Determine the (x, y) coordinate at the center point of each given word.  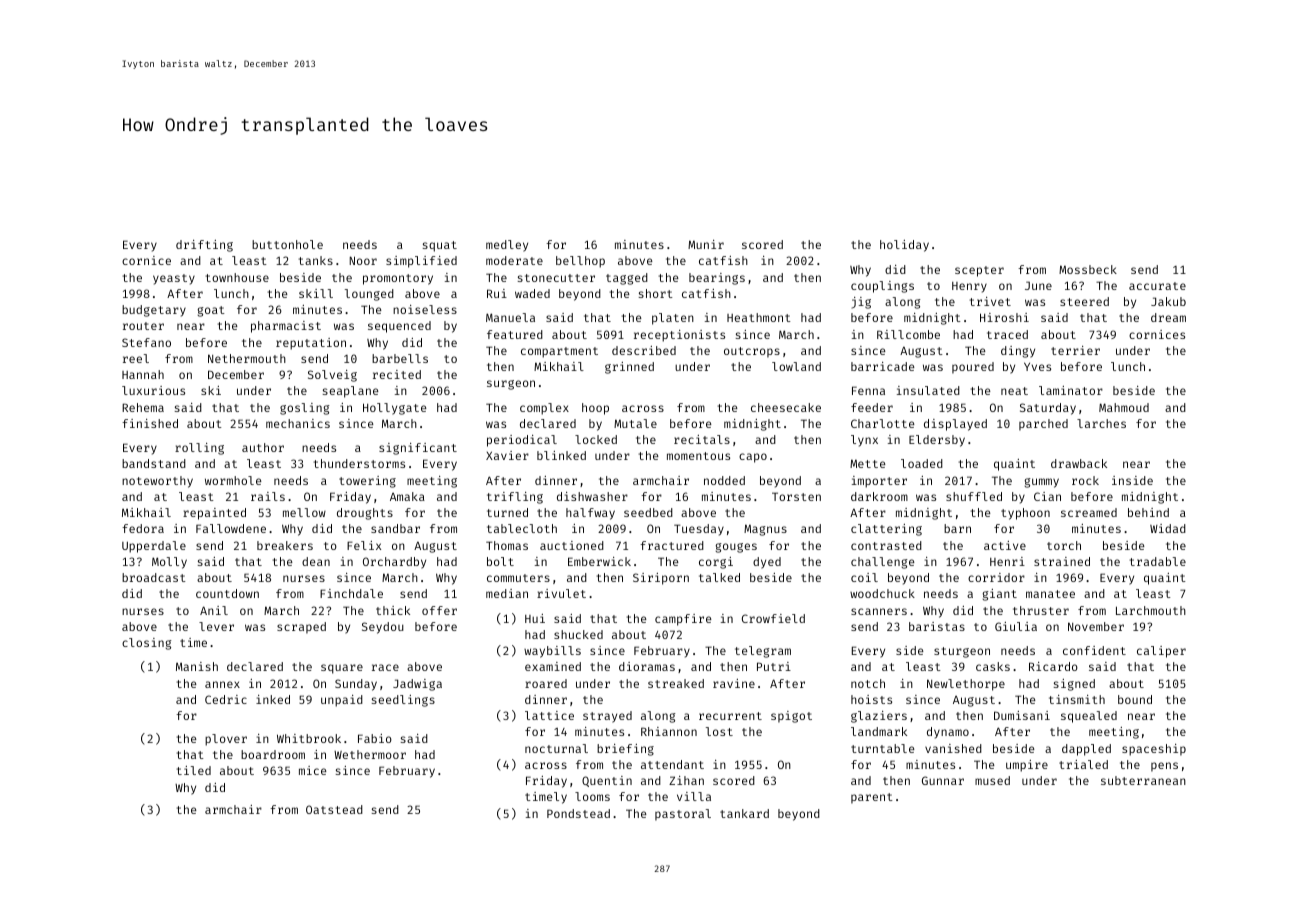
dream (1168, 317)
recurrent (730, 716)
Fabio (375, 738)
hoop (595, 409)
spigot (791, 717)
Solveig (332, 376)
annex (222, 684)
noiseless (425, 309)
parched (1043, 425)
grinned (629, 368)
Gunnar (943, 780)
